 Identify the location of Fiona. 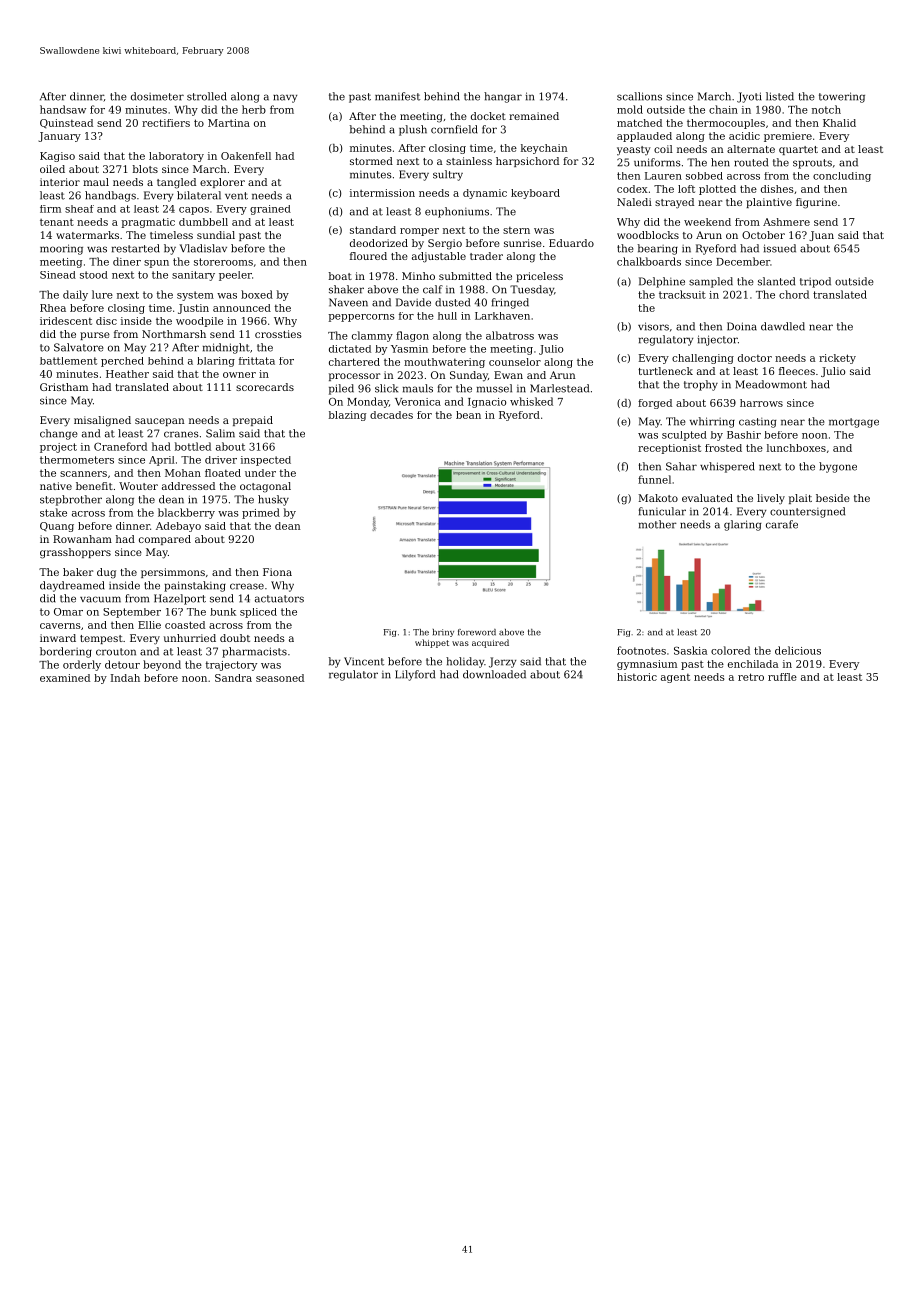
(277, 572).
